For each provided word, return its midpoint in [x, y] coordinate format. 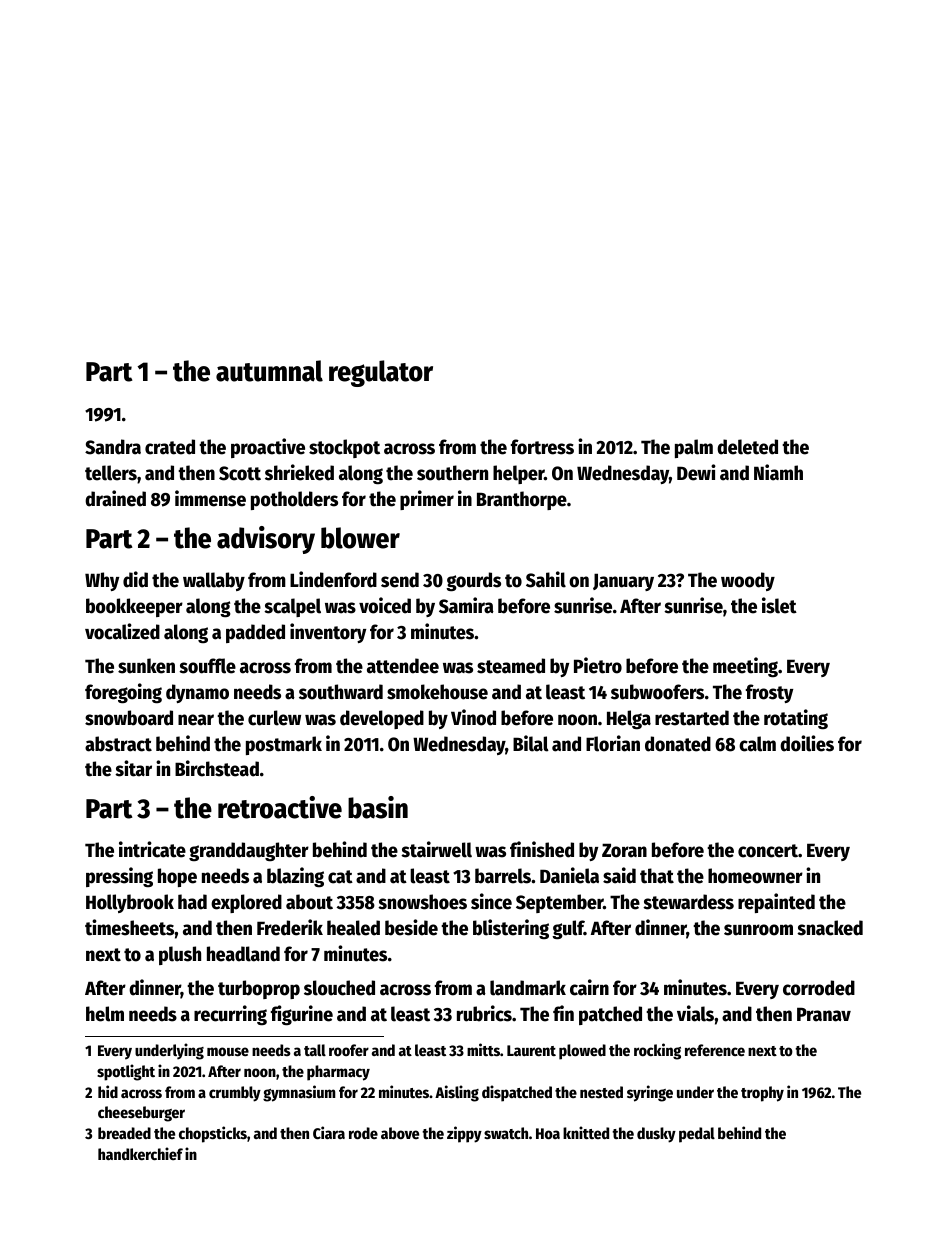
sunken [146, 666]
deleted [747, 447]
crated [170, 447]
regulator [381, 373]
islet [779, 605]
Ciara [329, 1132]
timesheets [130, 927]
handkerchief [140, 1153]
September [559, 903]
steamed [511, 666]
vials [695, 1013]
